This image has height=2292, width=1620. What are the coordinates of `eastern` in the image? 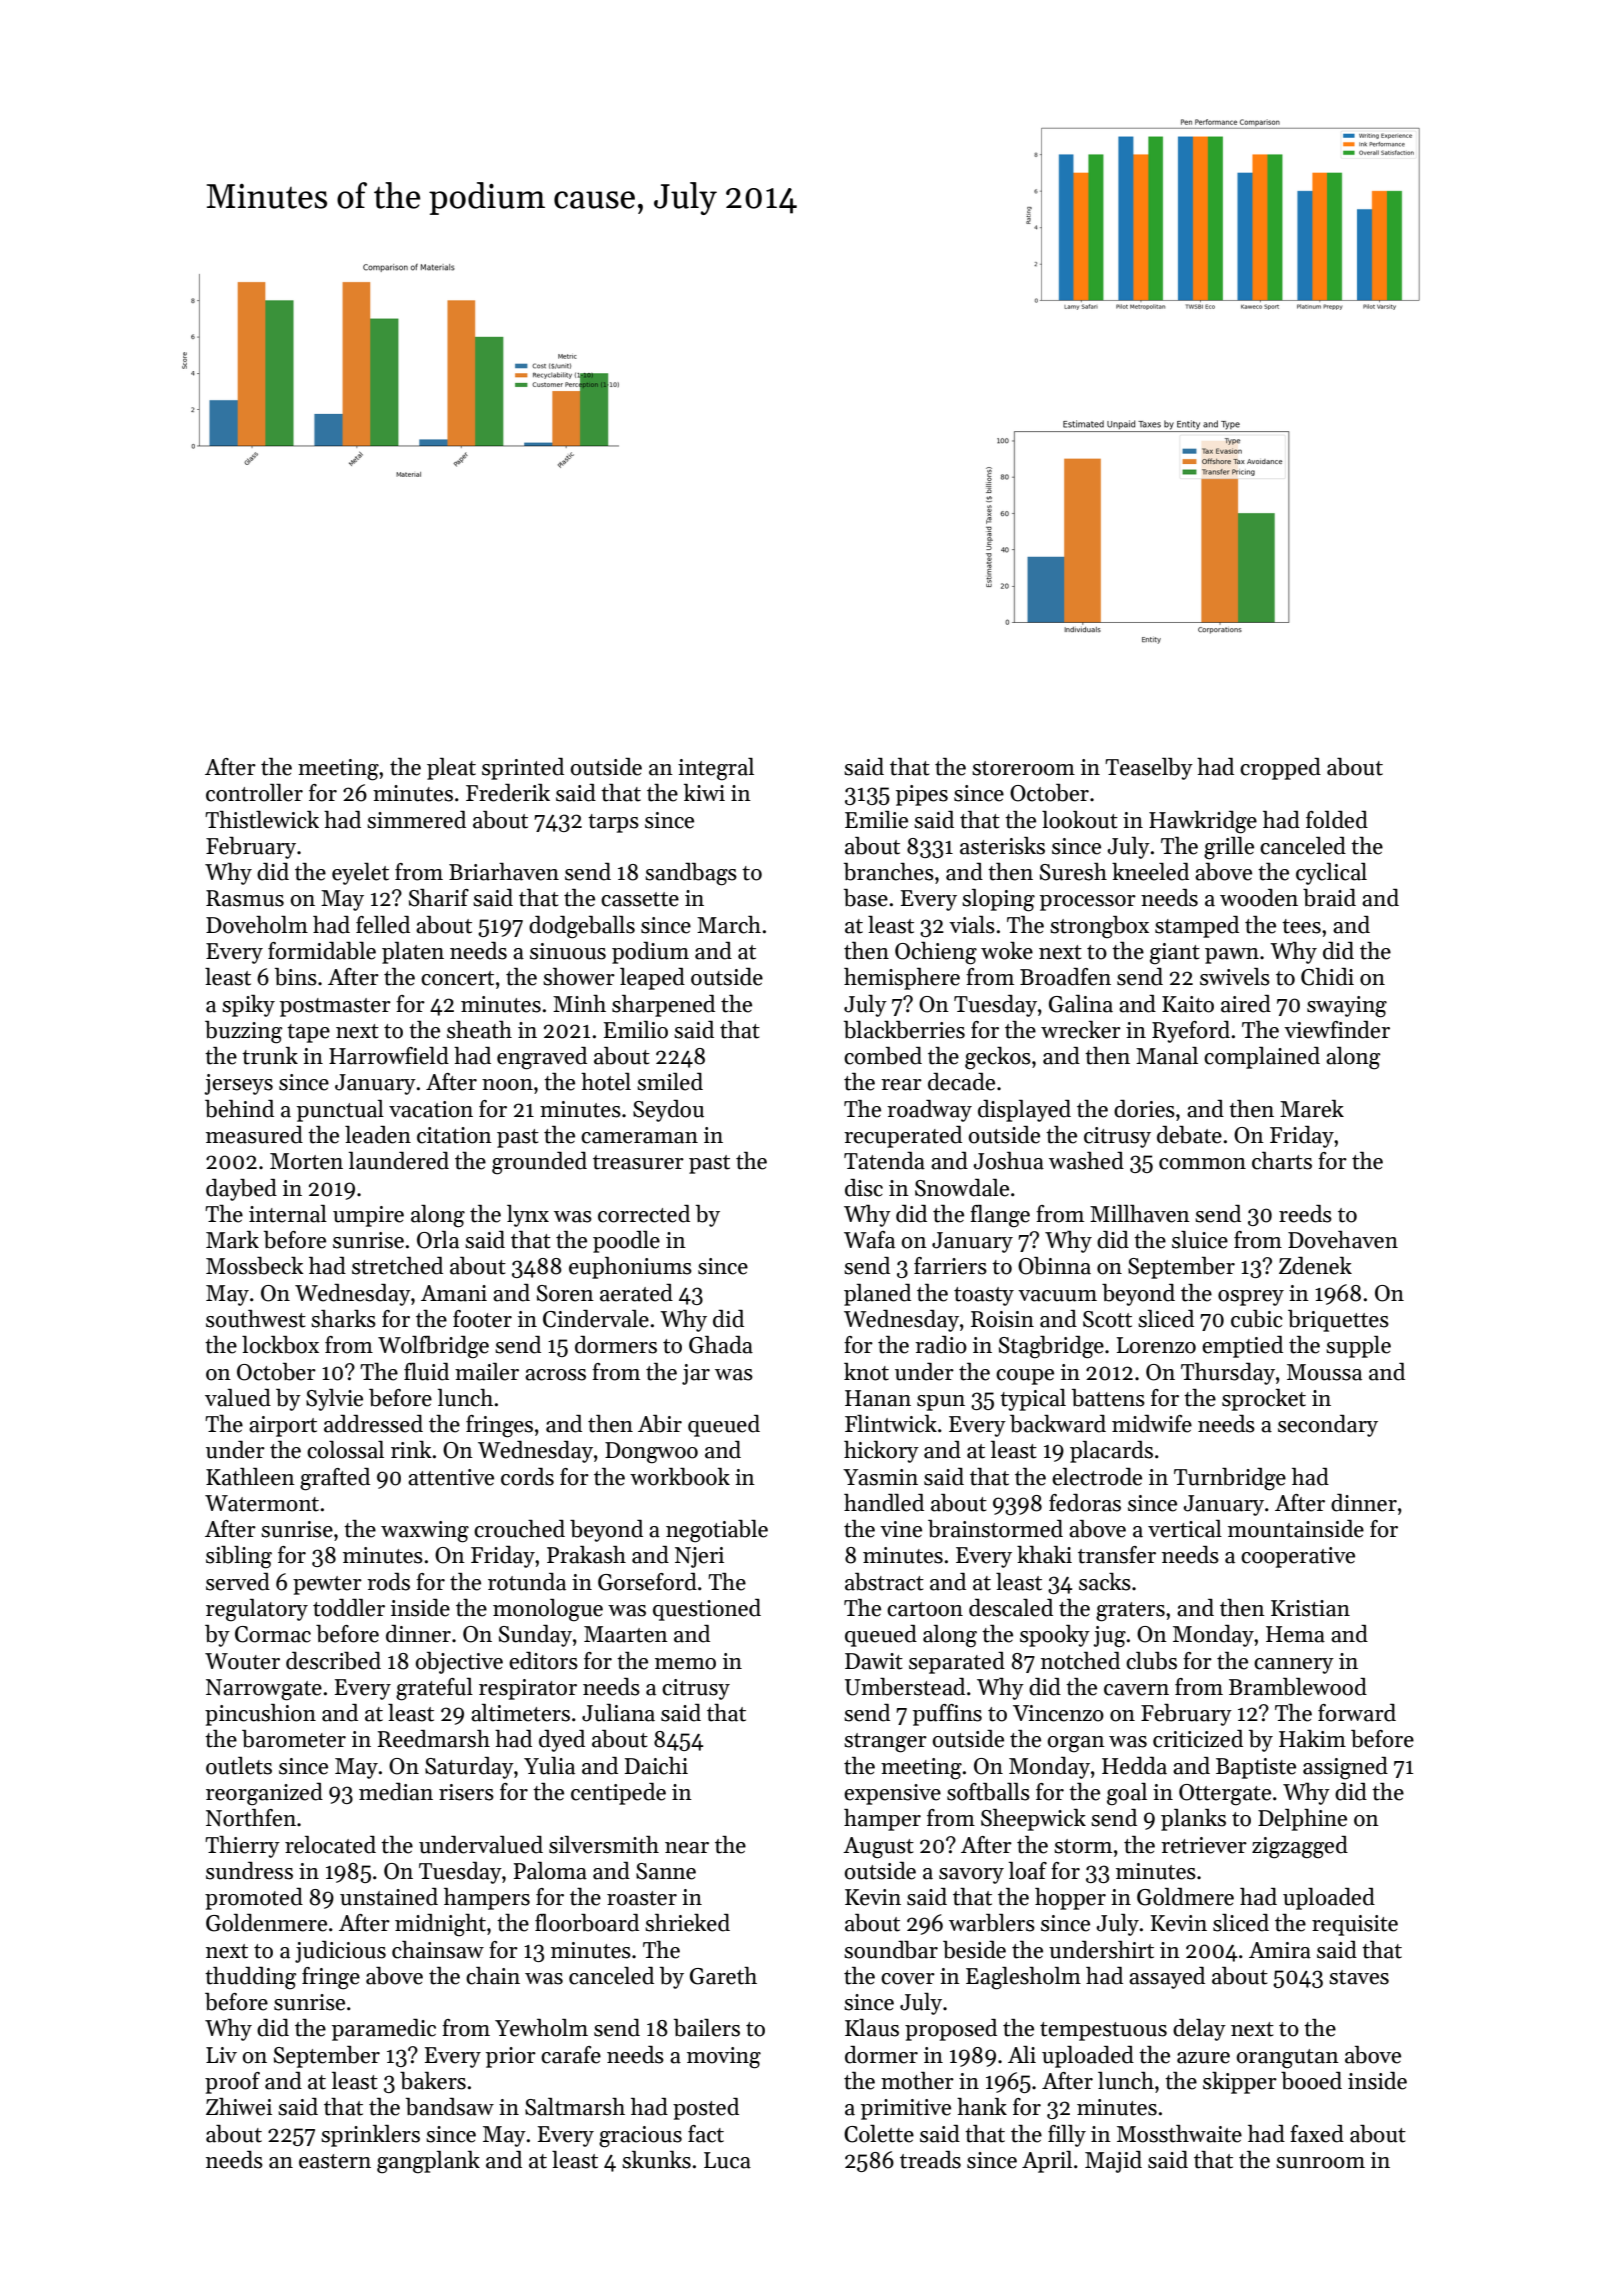 It's located at (335, 2161).
